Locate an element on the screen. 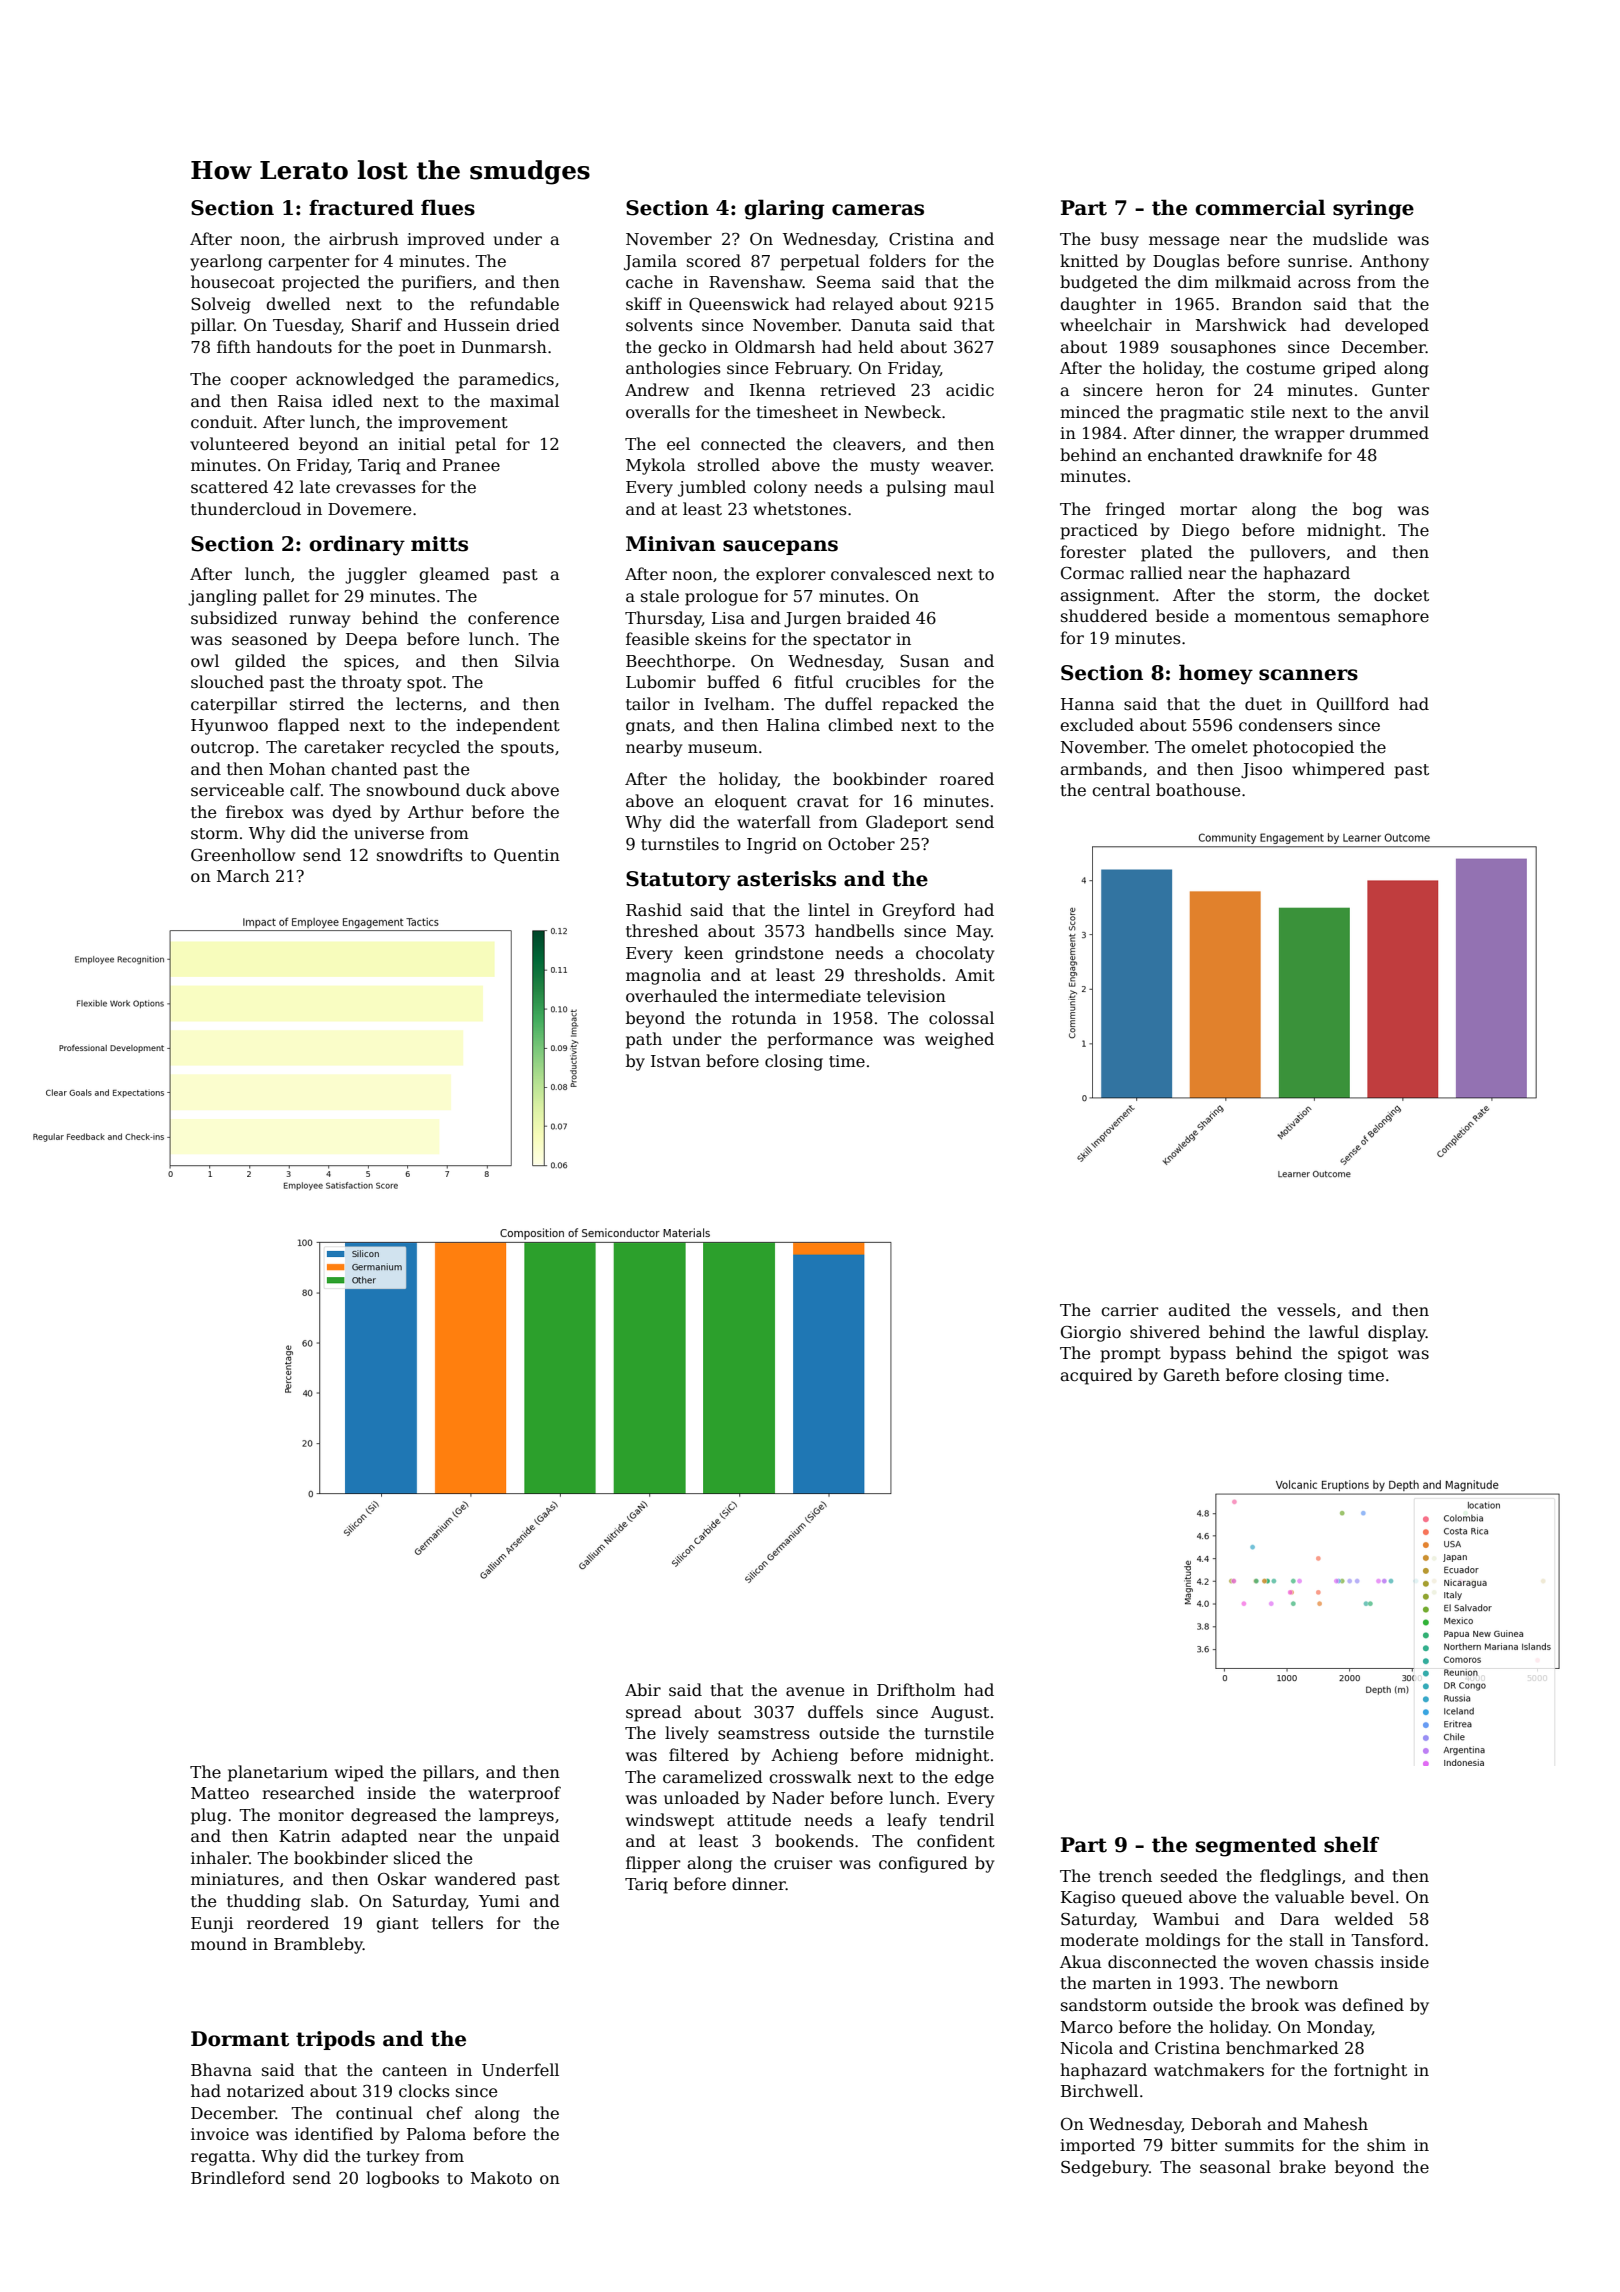  boathouse is located at coordinates (1198, 790).
